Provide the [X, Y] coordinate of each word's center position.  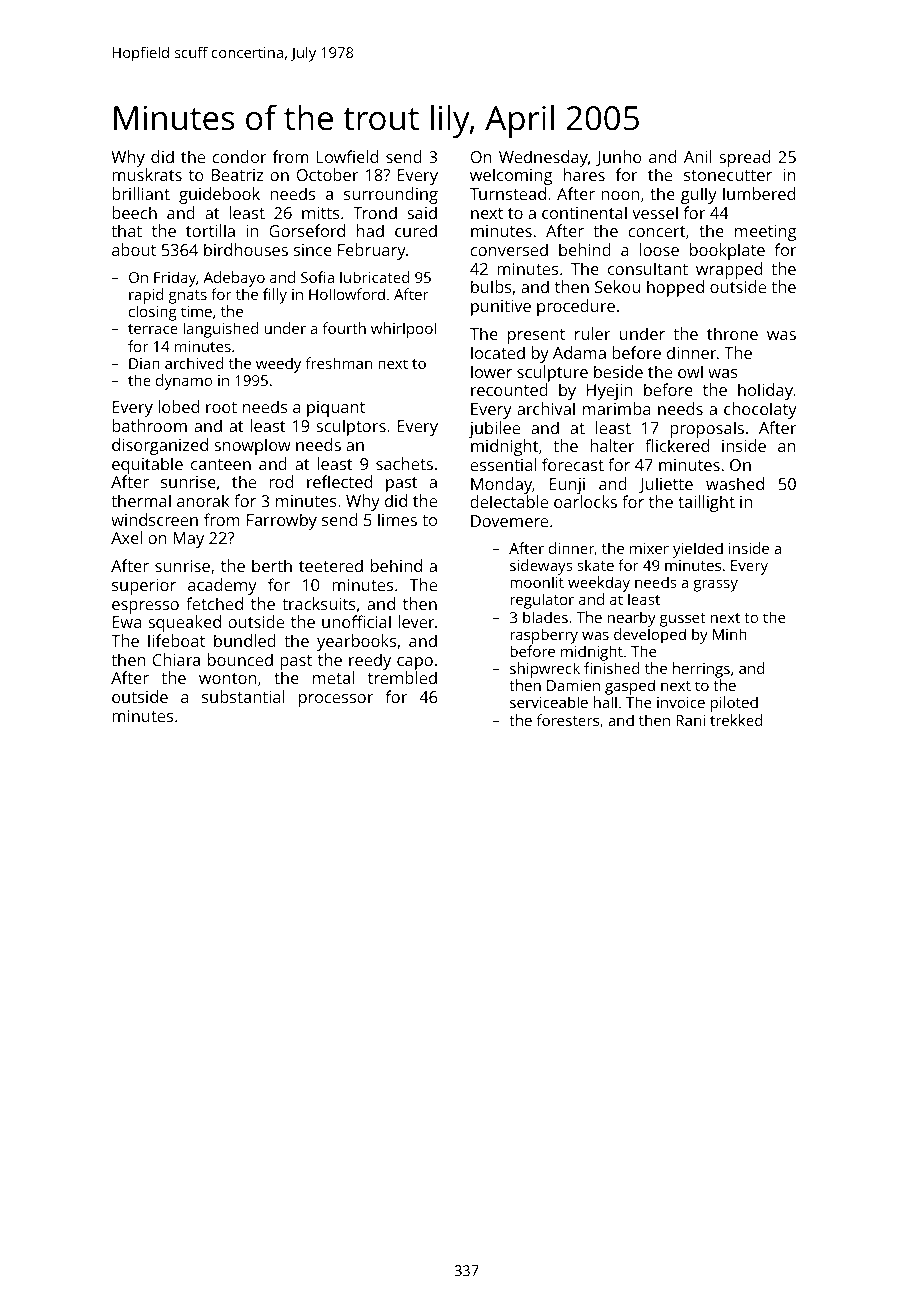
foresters [568, 720]
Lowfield [347, 156]
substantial [243, 696]
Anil [698, 156]
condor [239, 156]
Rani [690, 720]
